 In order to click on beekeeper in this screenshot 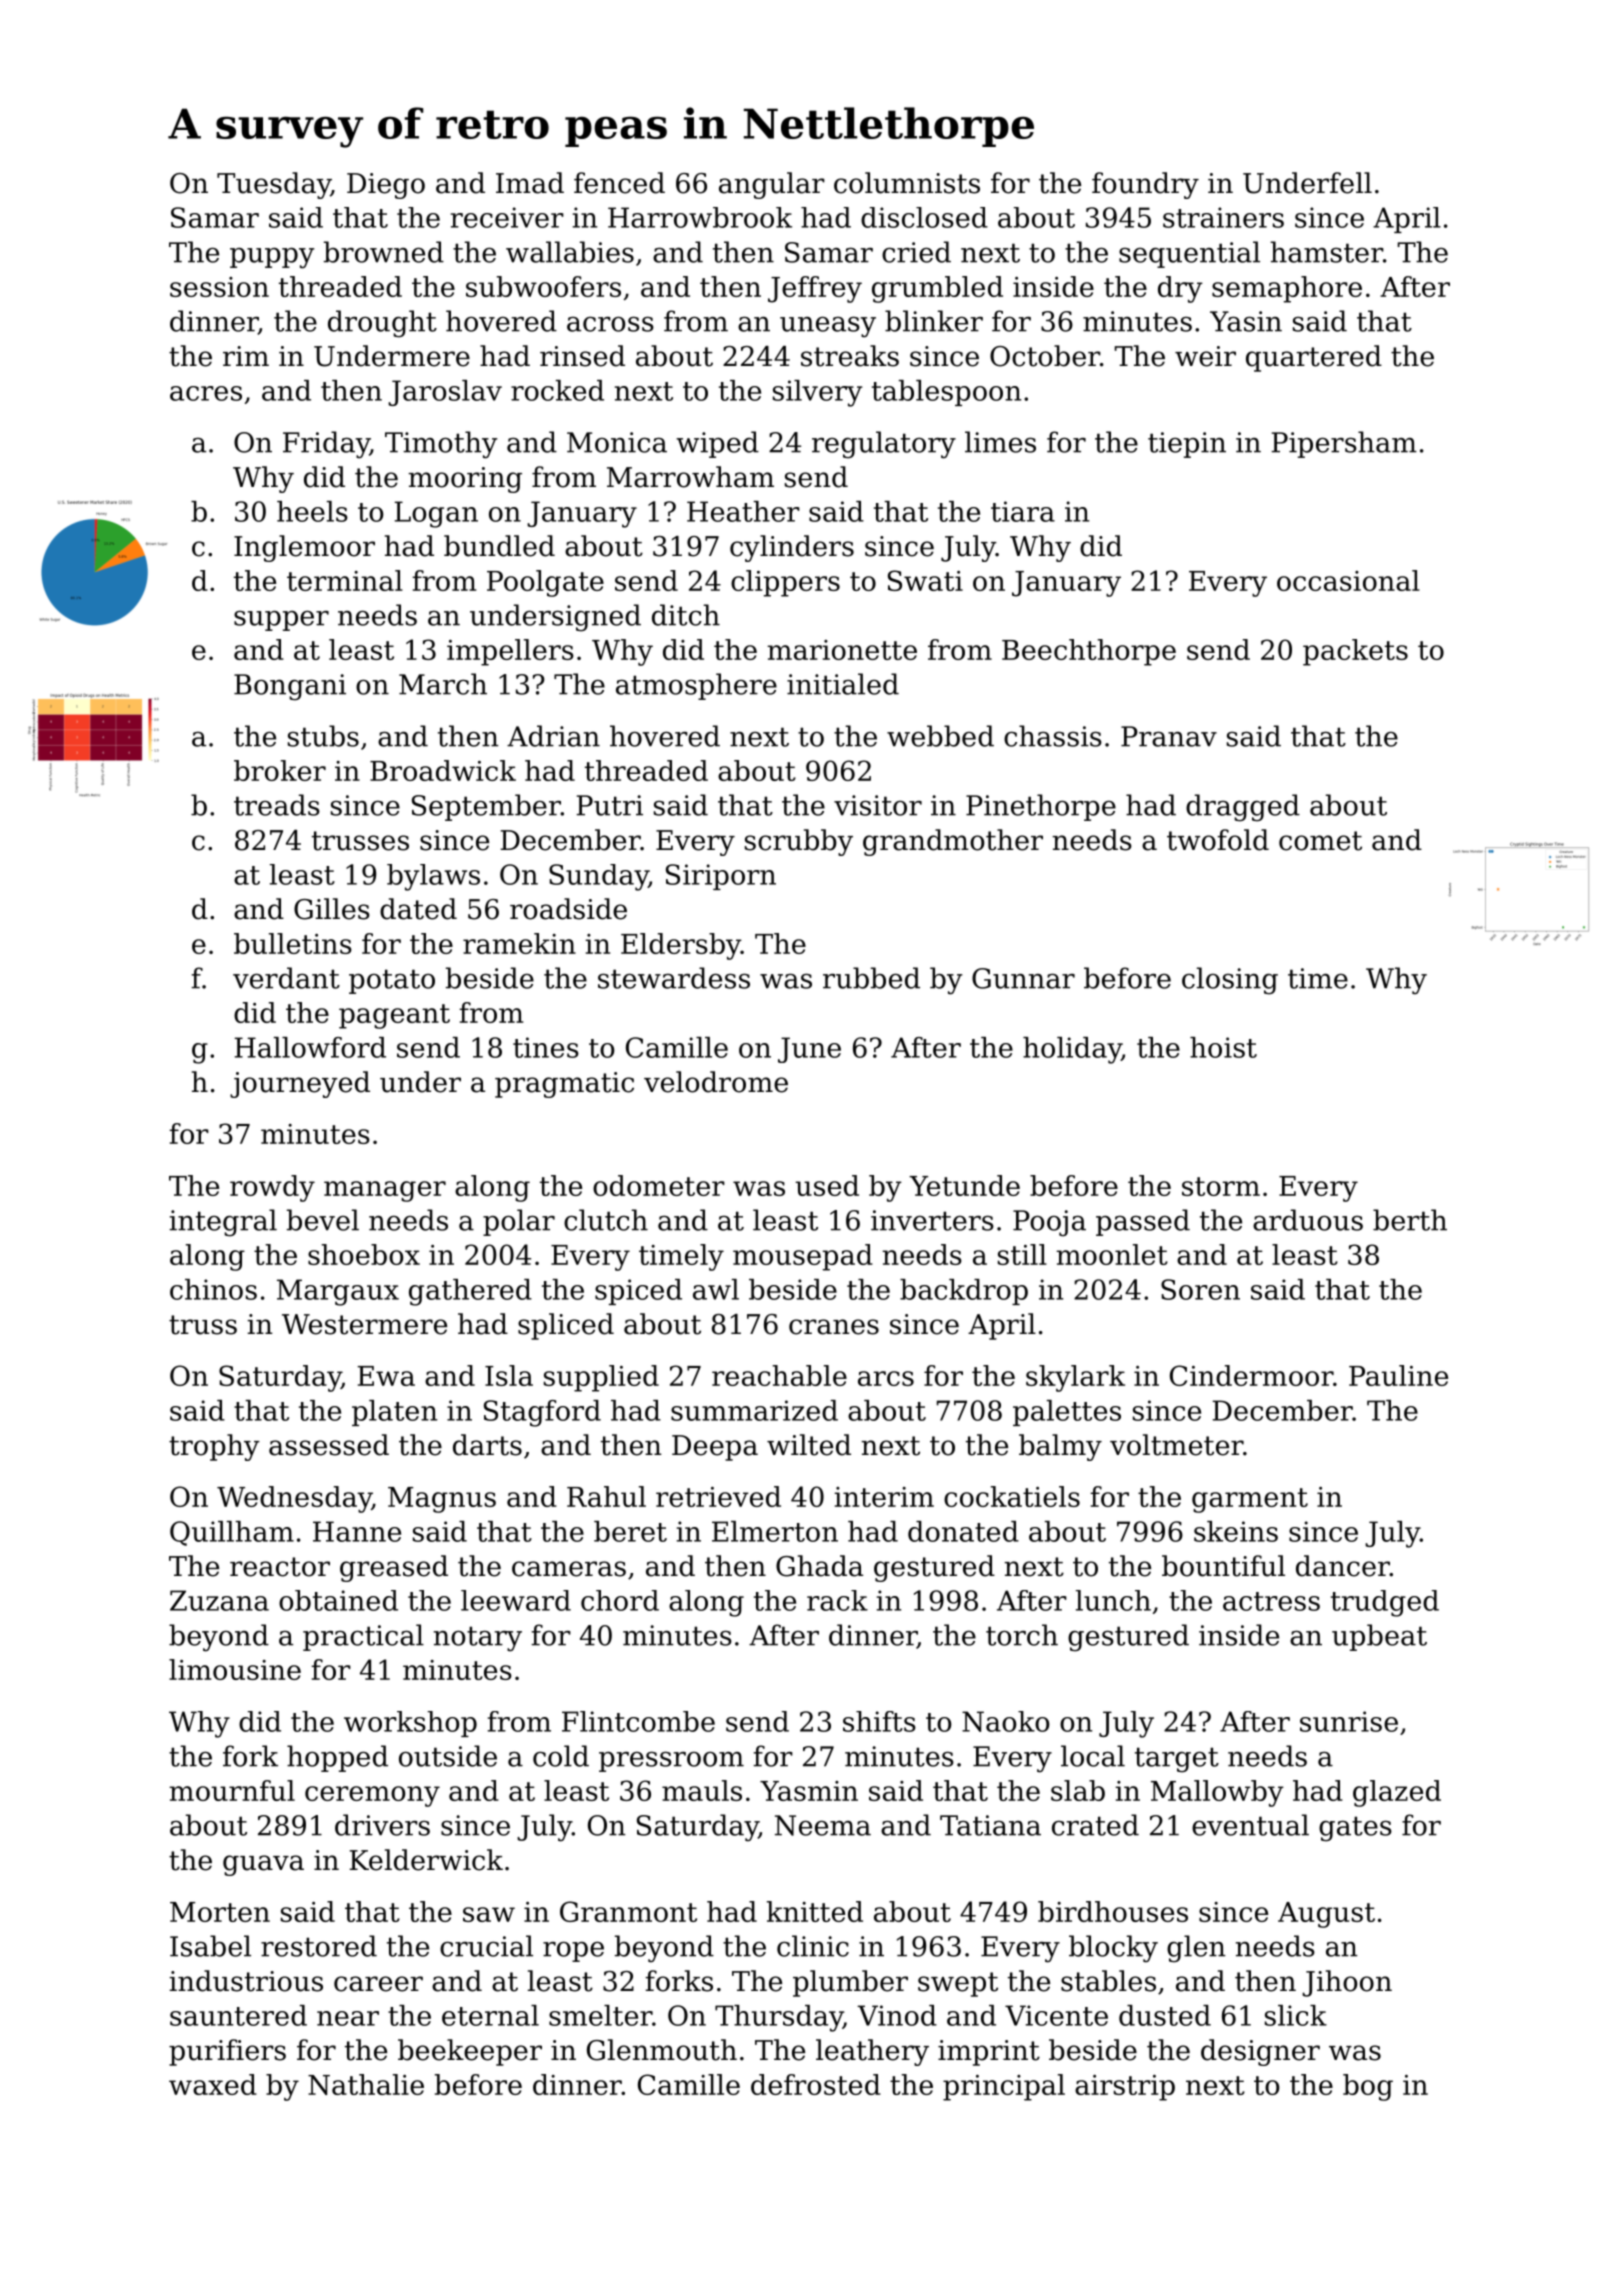, I will do `click(470, 2052)`.
